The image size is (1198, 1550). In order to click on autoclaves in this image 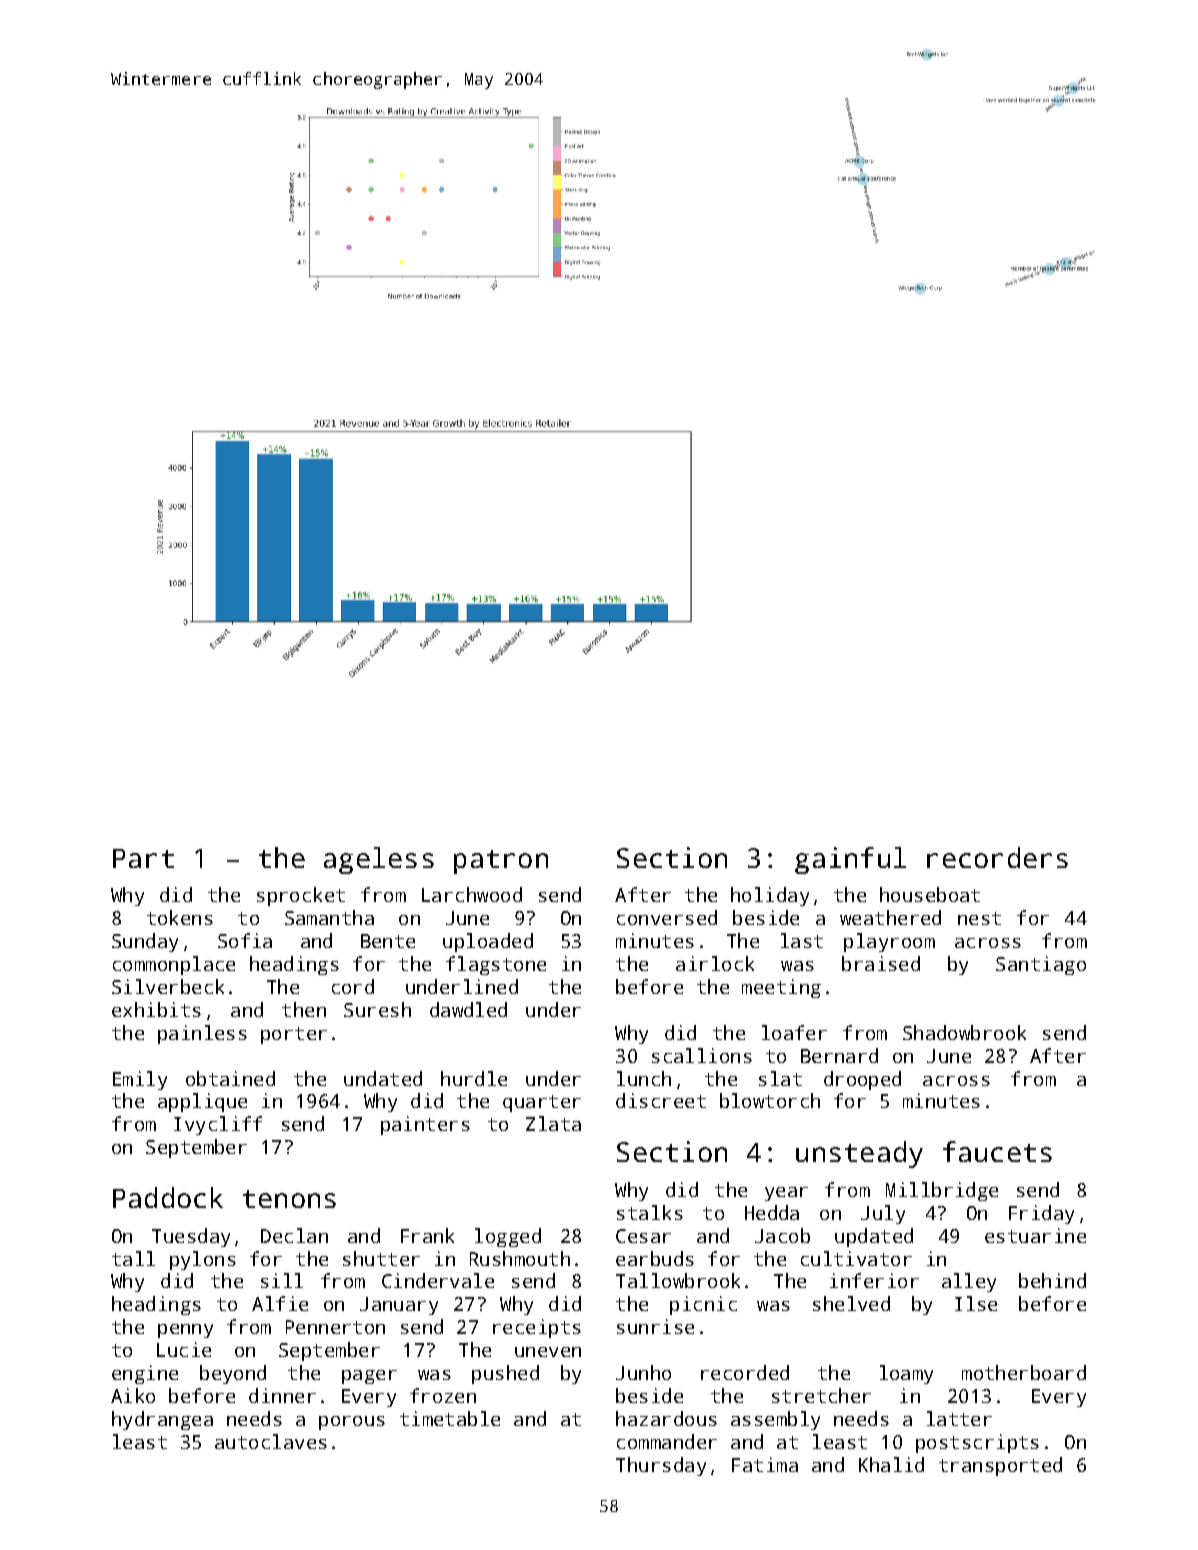, I will do `click(271, 1441)`.
